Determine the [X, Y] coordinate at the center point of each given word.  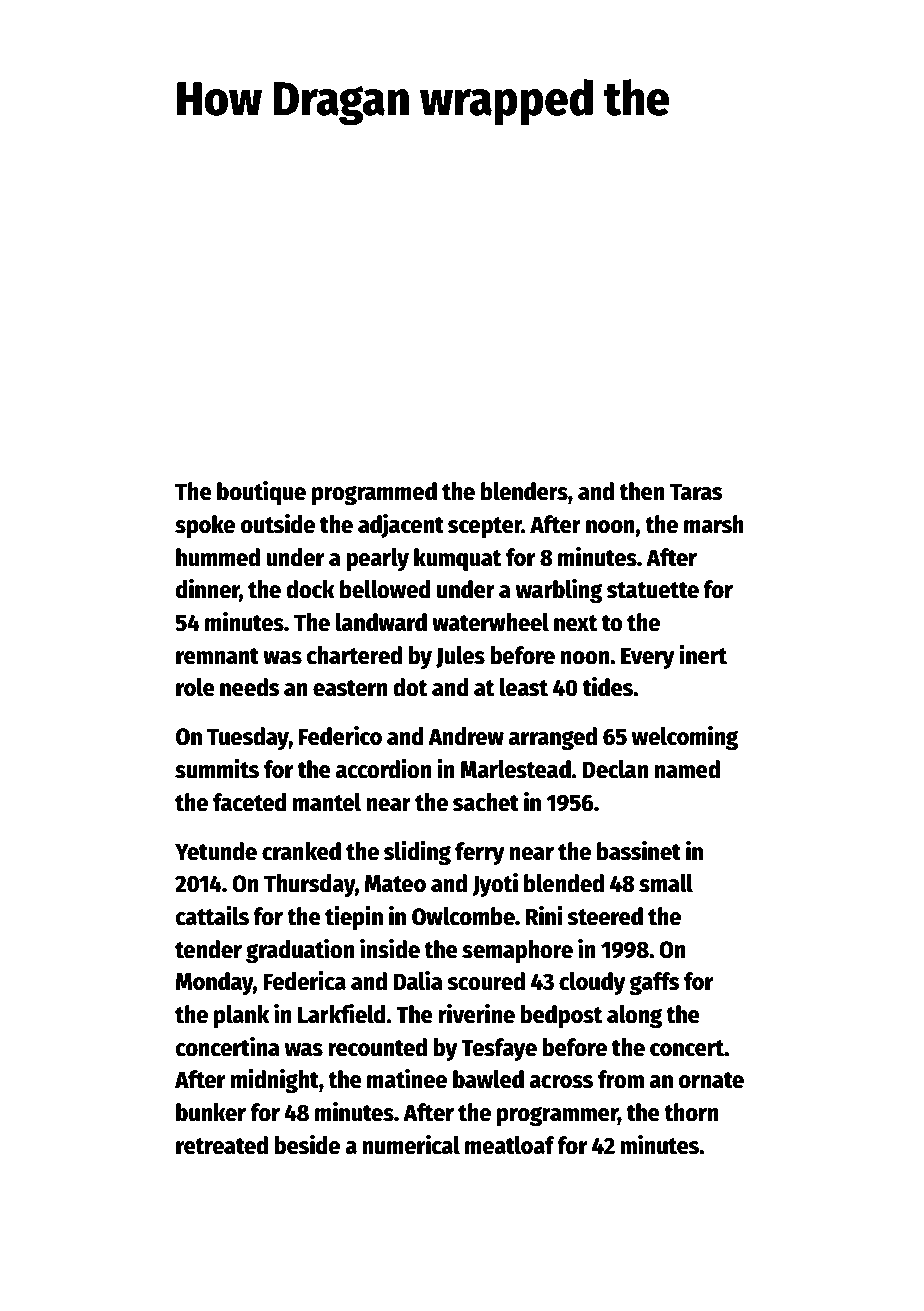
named [687, 769]
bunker [211, 1112]
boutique [261, 493]
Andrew [466, 736]
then [641, 491]
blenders [524, 491]
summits [217, 769]
